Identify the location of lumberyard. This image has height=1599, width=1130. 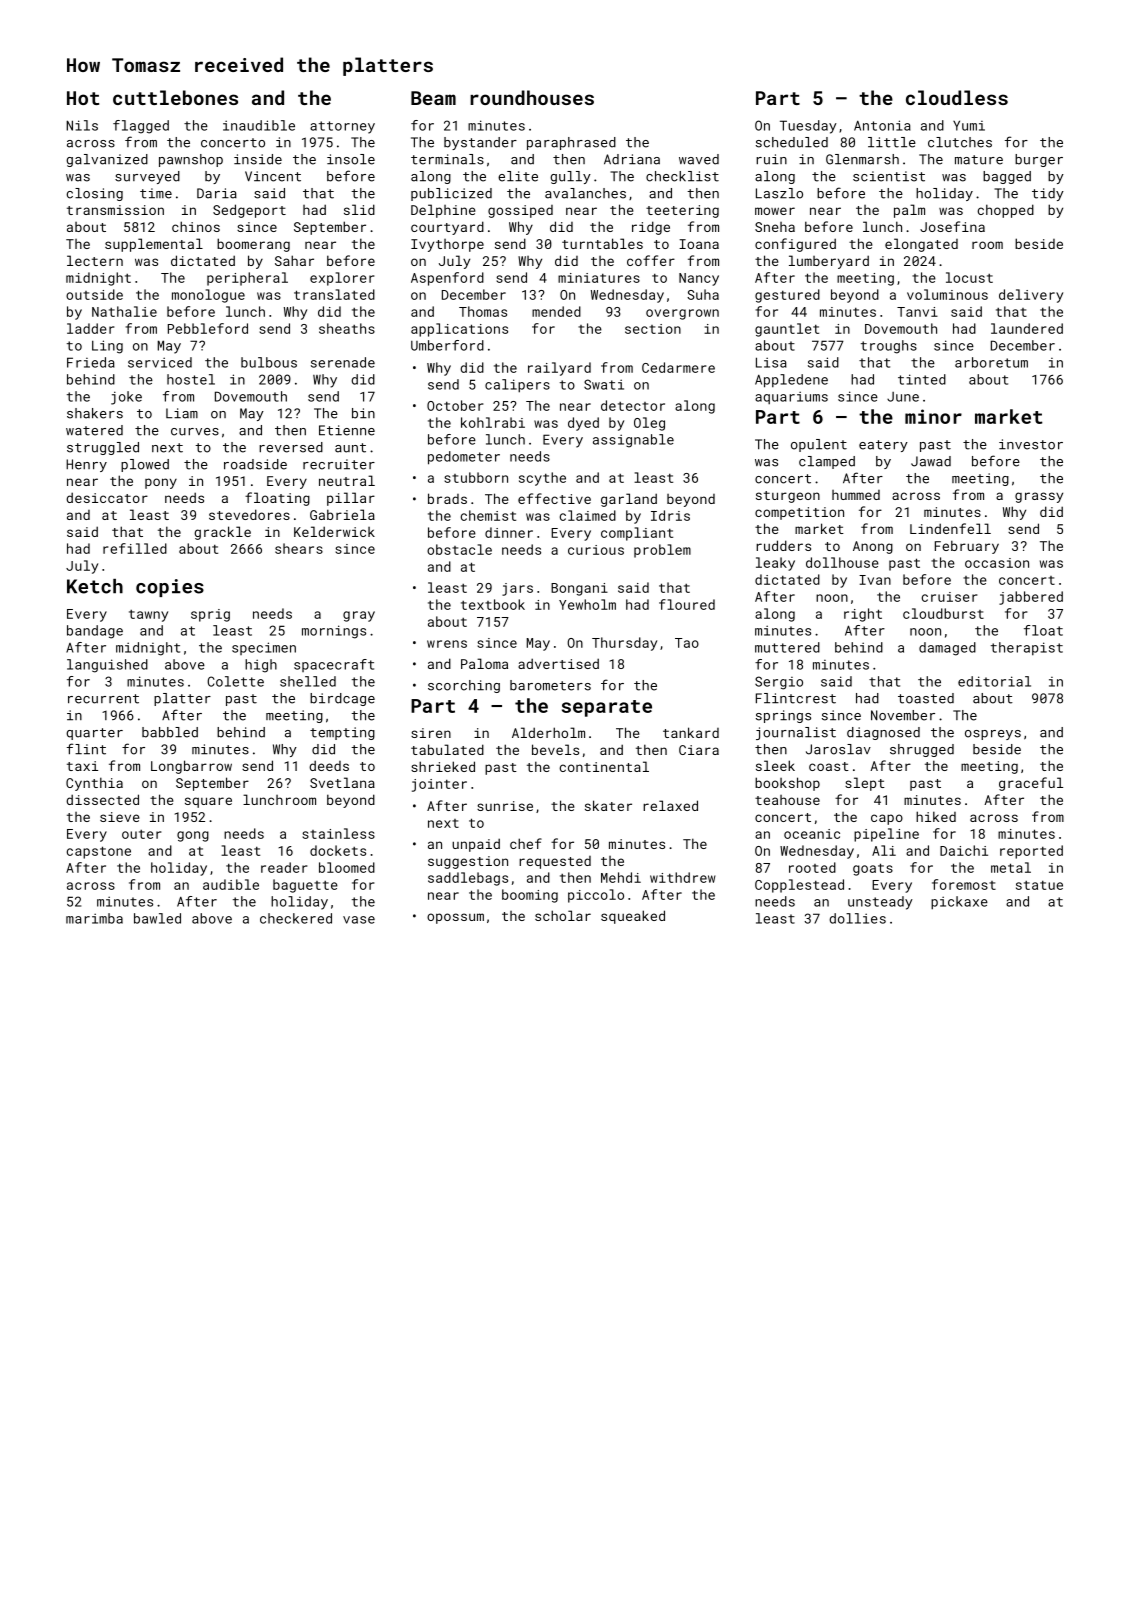
(829, 262).
